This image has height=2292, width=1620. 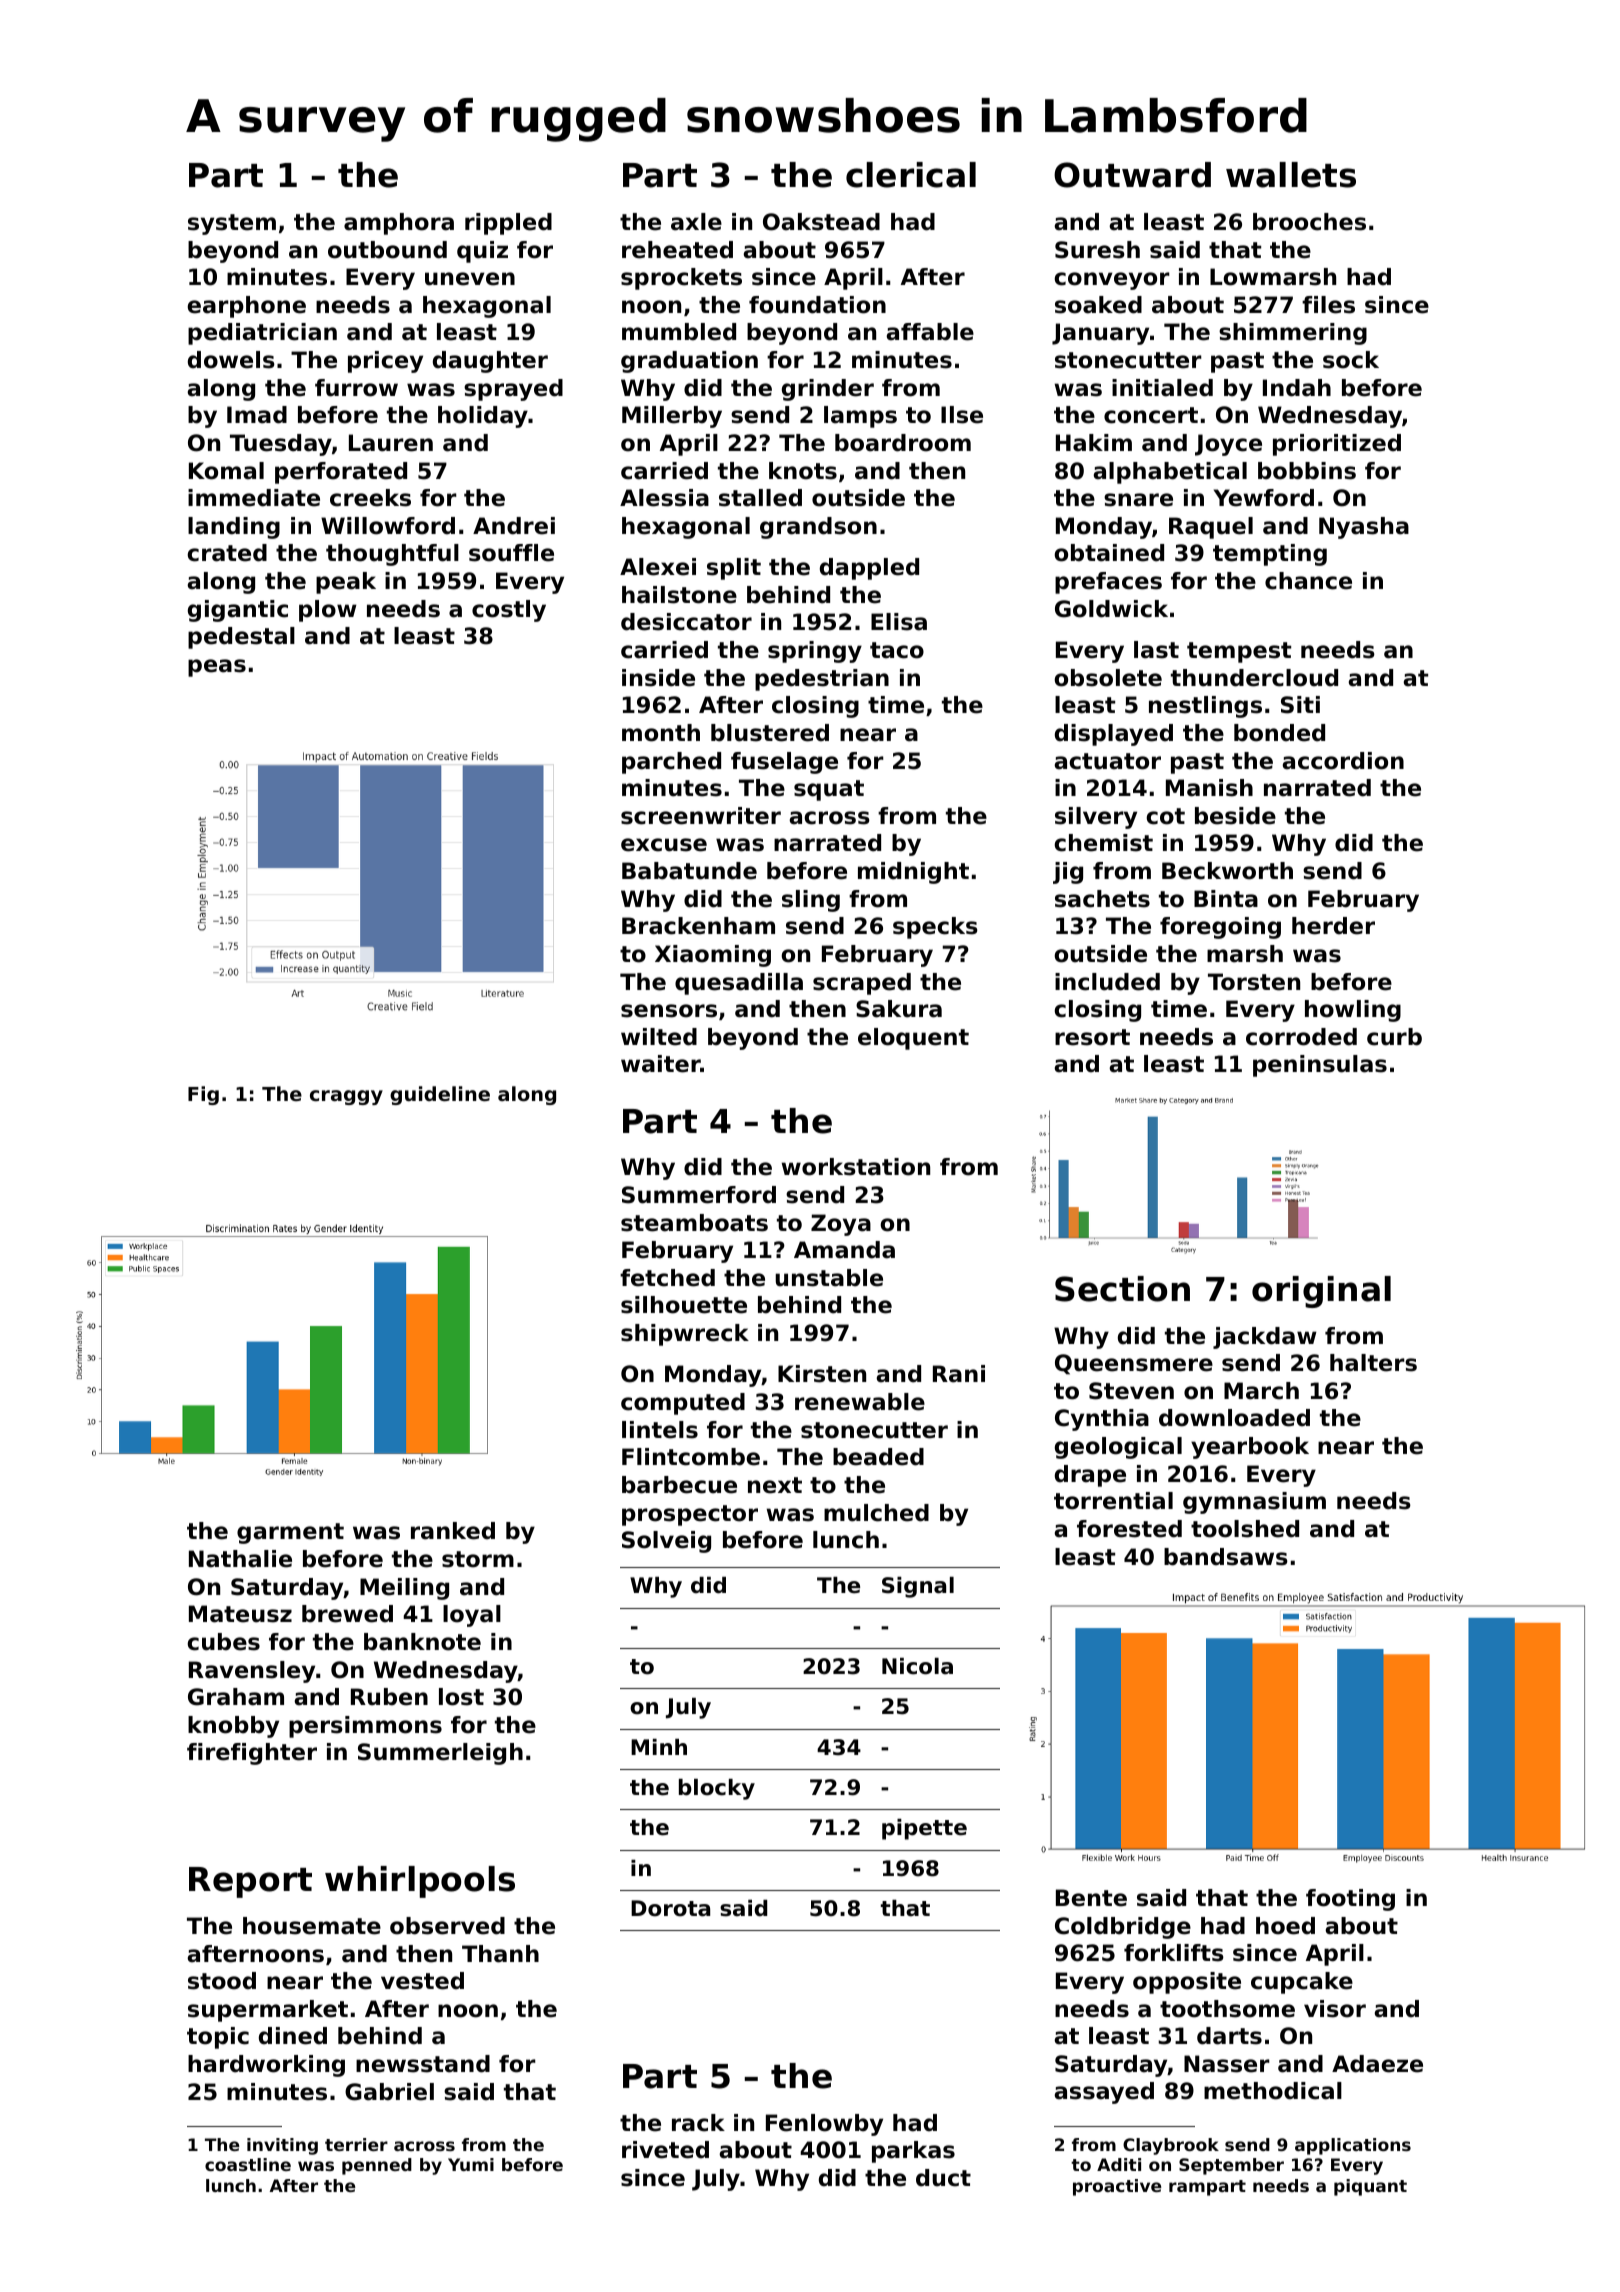 What do you see at coordinates (911, 175) in the image?
I see `clerical` at bounding box center [911, 175].
